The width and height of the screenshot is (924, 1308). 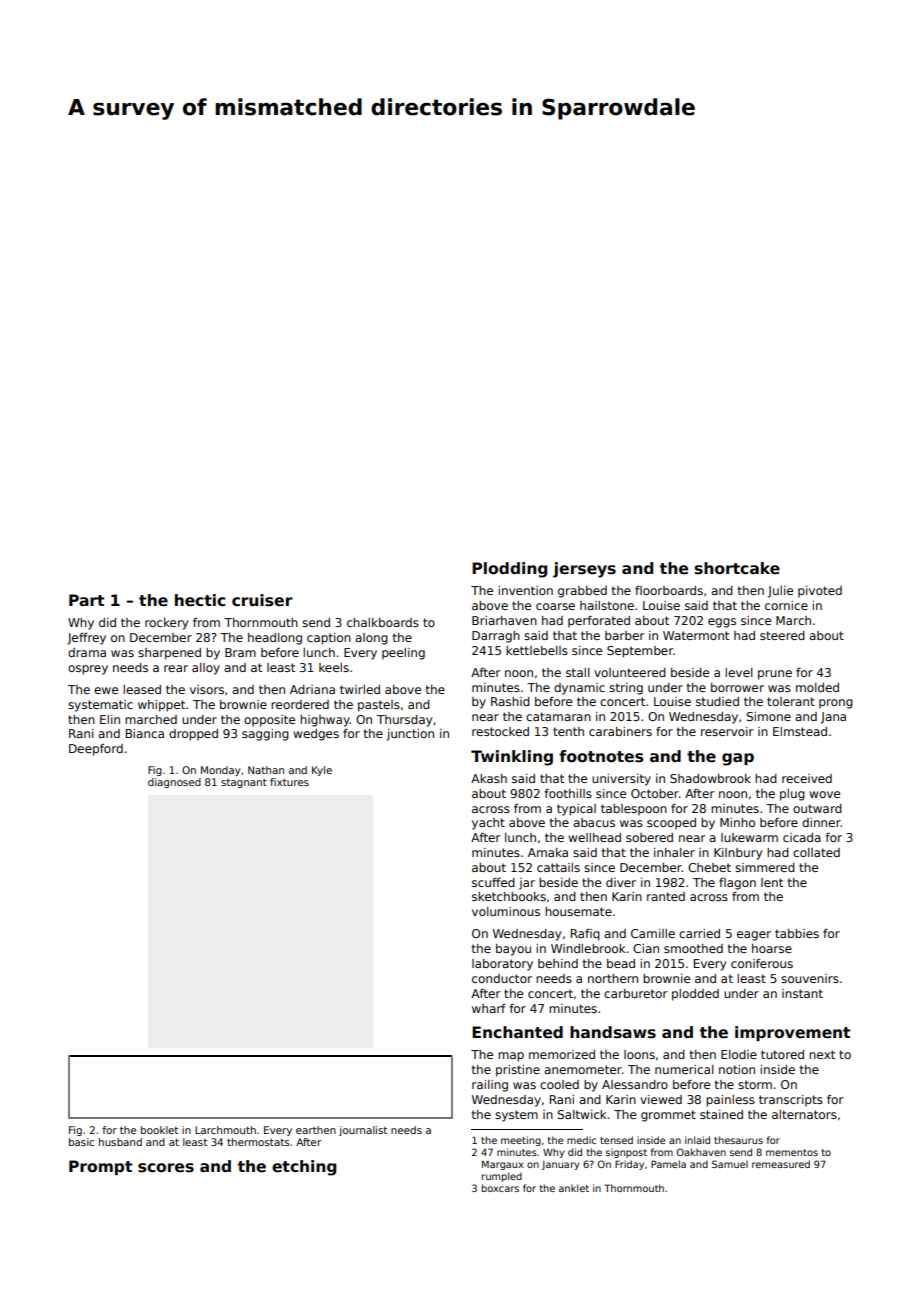 I want to click on etching, so click(x=304, y=1168).
